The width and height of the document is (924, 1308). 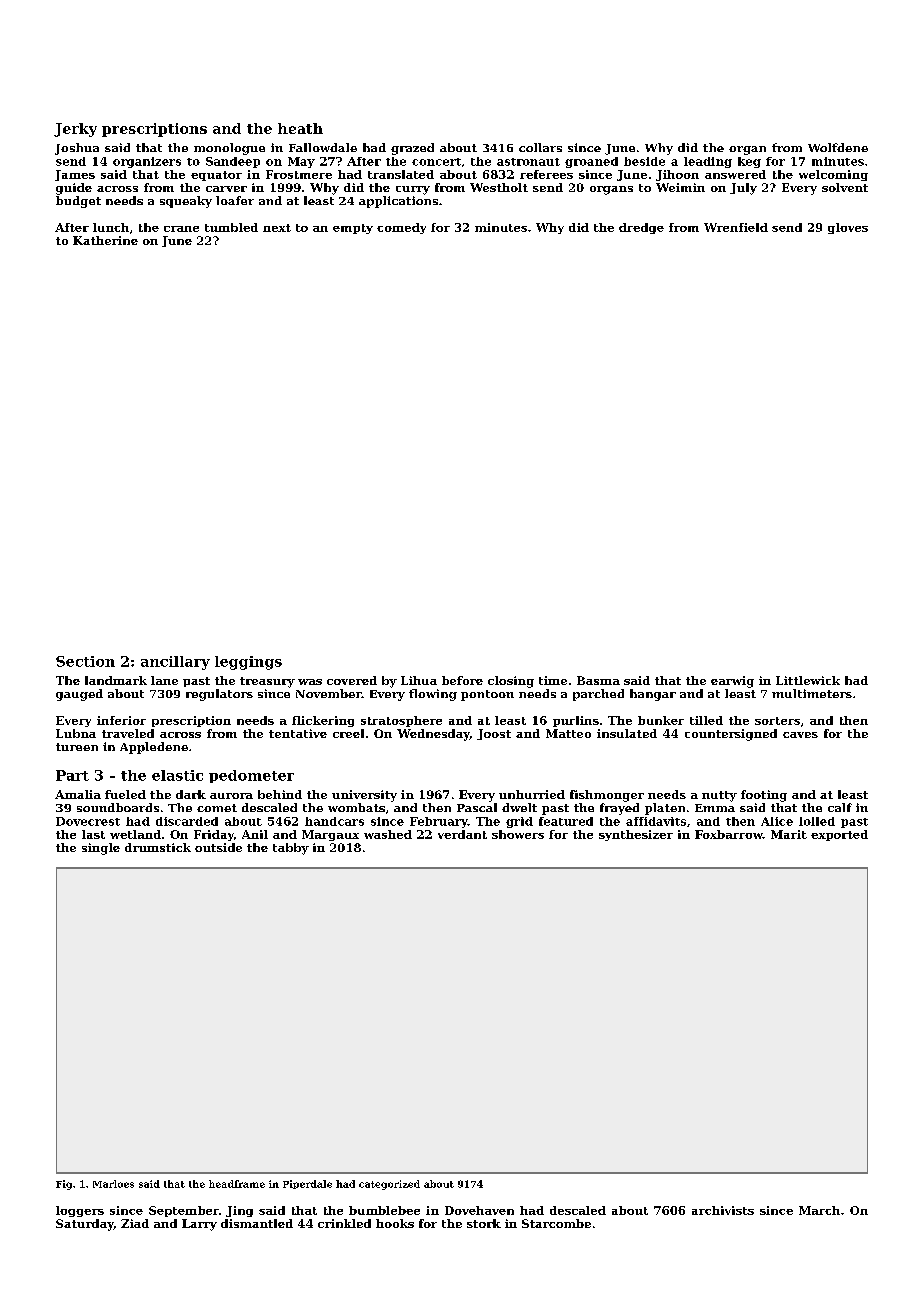 What do you see at coordinates (732, 682) in the document?
I see `earwig` at bounding box center [732, 682].
